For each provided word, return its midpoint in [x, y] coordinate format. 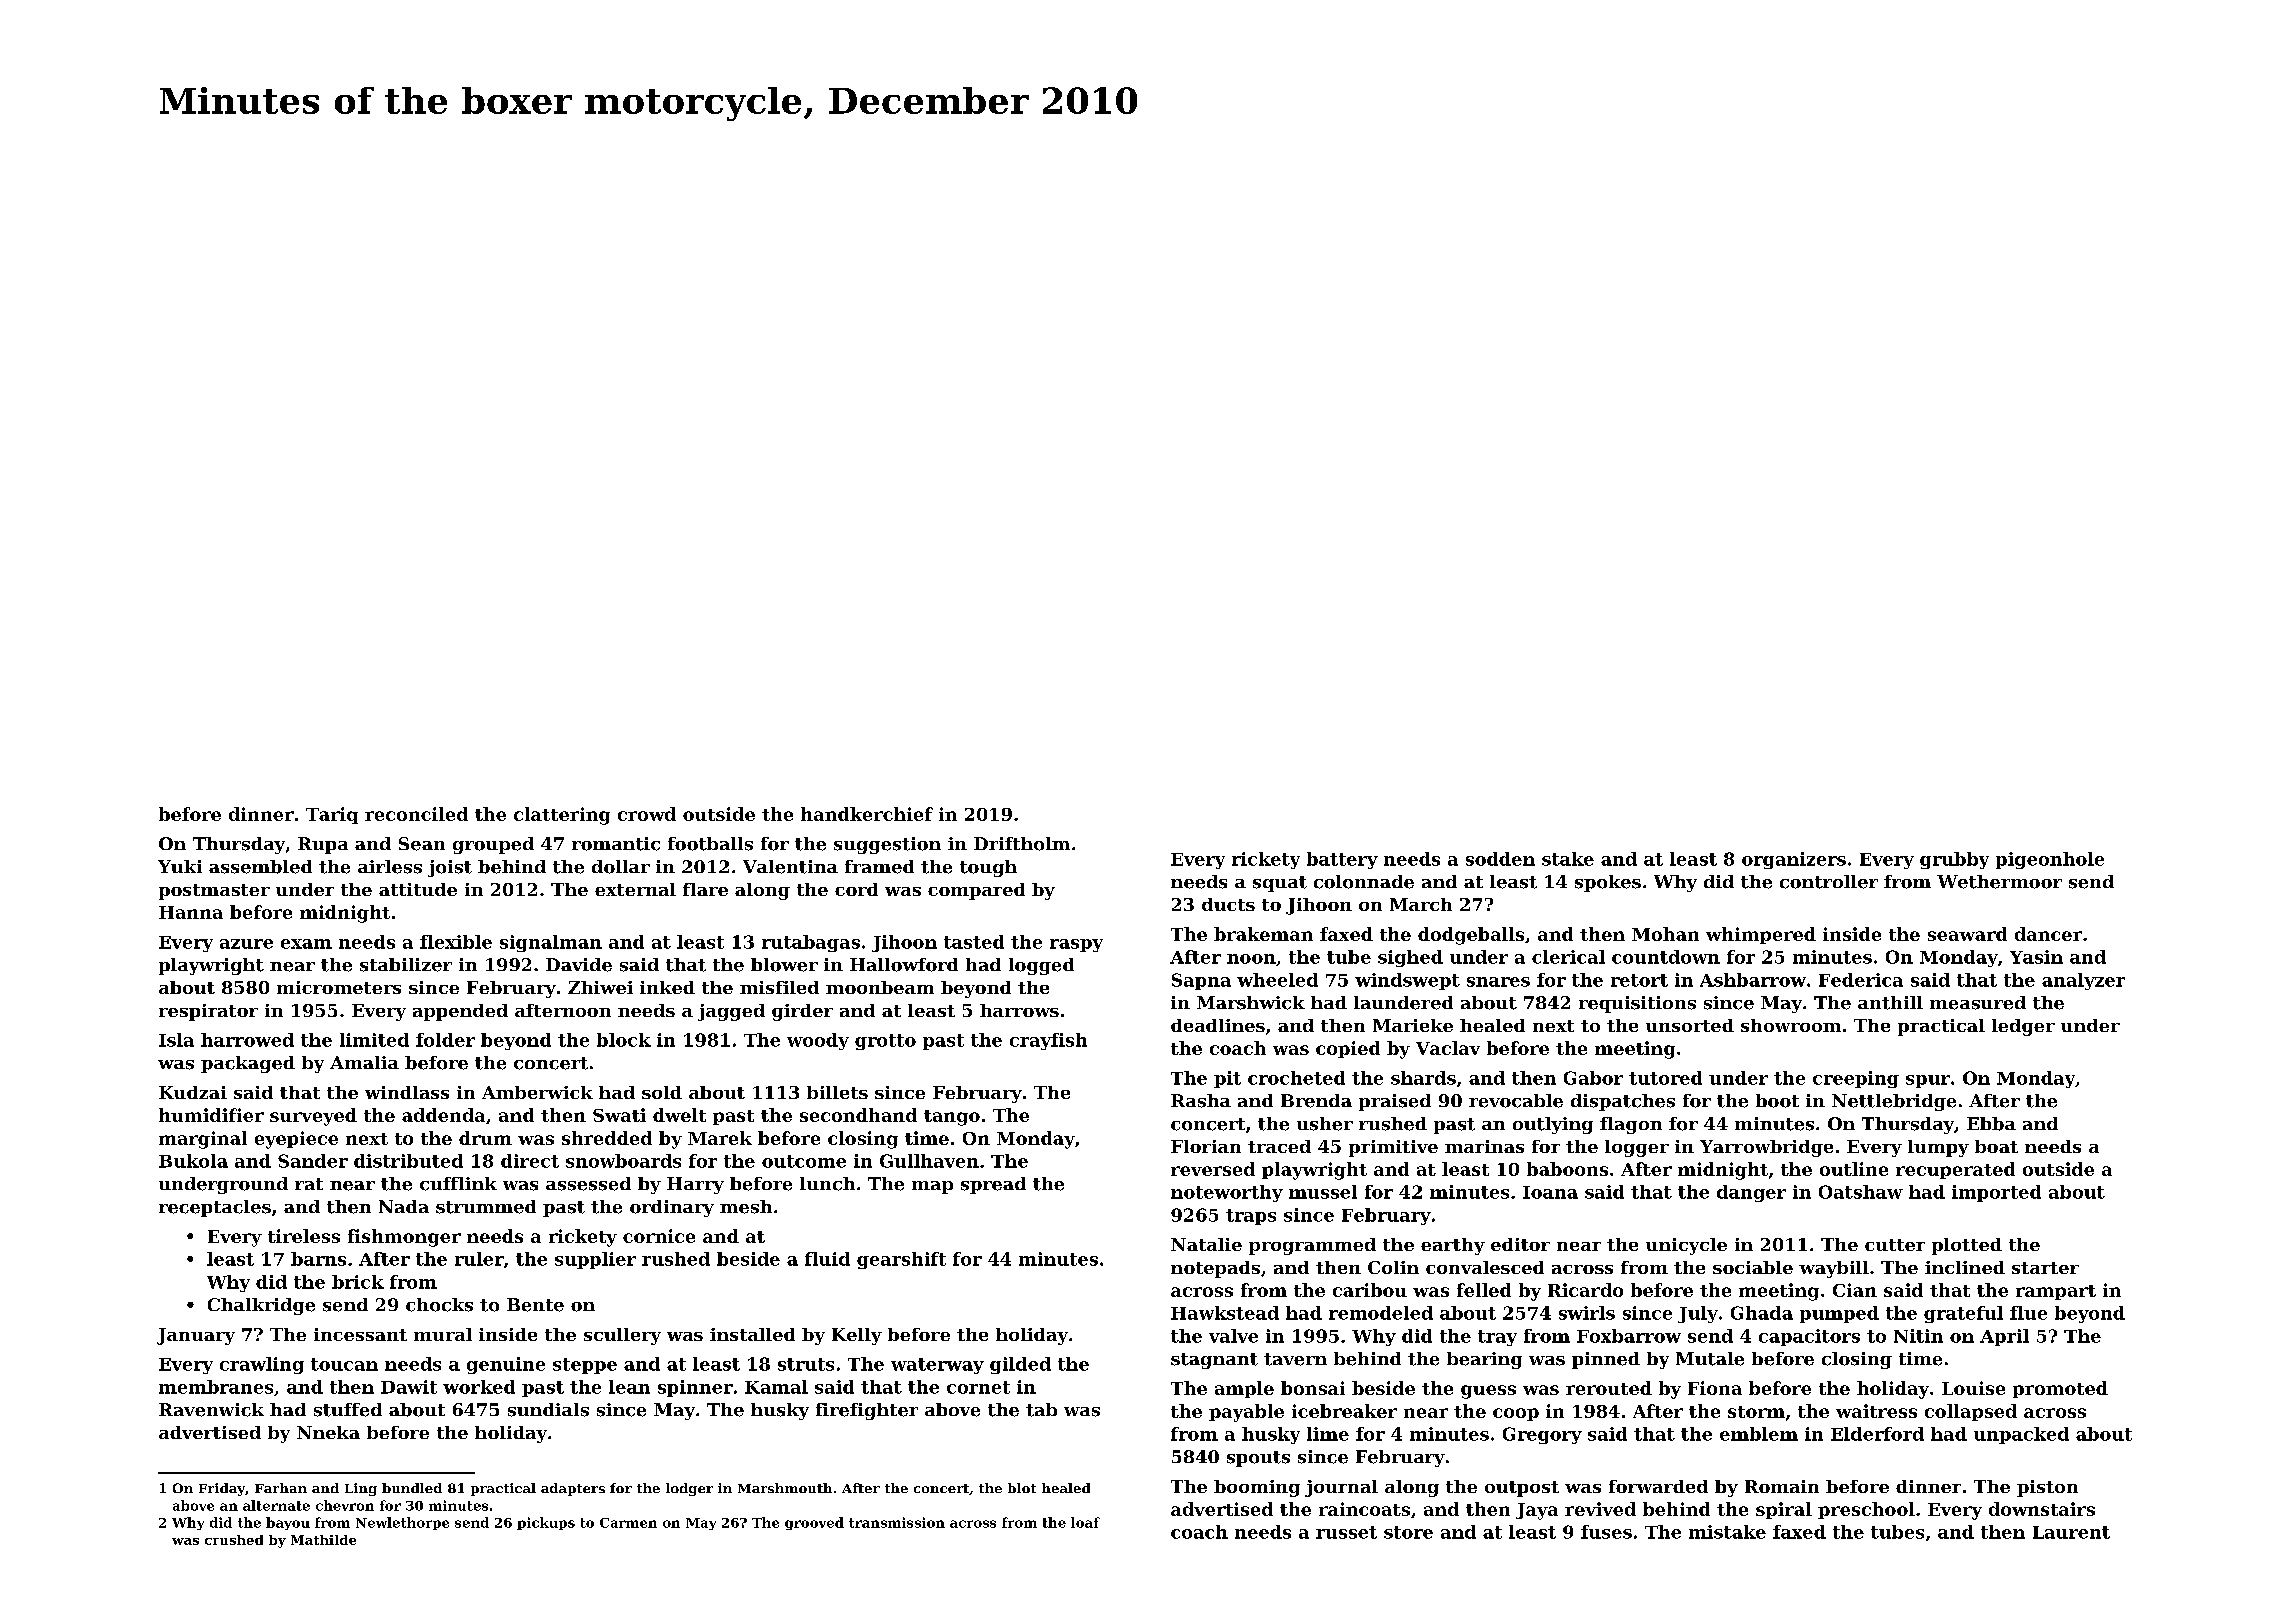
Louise [1973, 1388]
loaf [1085, 1522]
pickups [546, 1523]
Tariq [332, 815]
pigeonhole [2050, 860]
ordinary [672, 1208]
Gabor [1593, 1078]
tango [952, 1118]
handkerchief [867, 814]
